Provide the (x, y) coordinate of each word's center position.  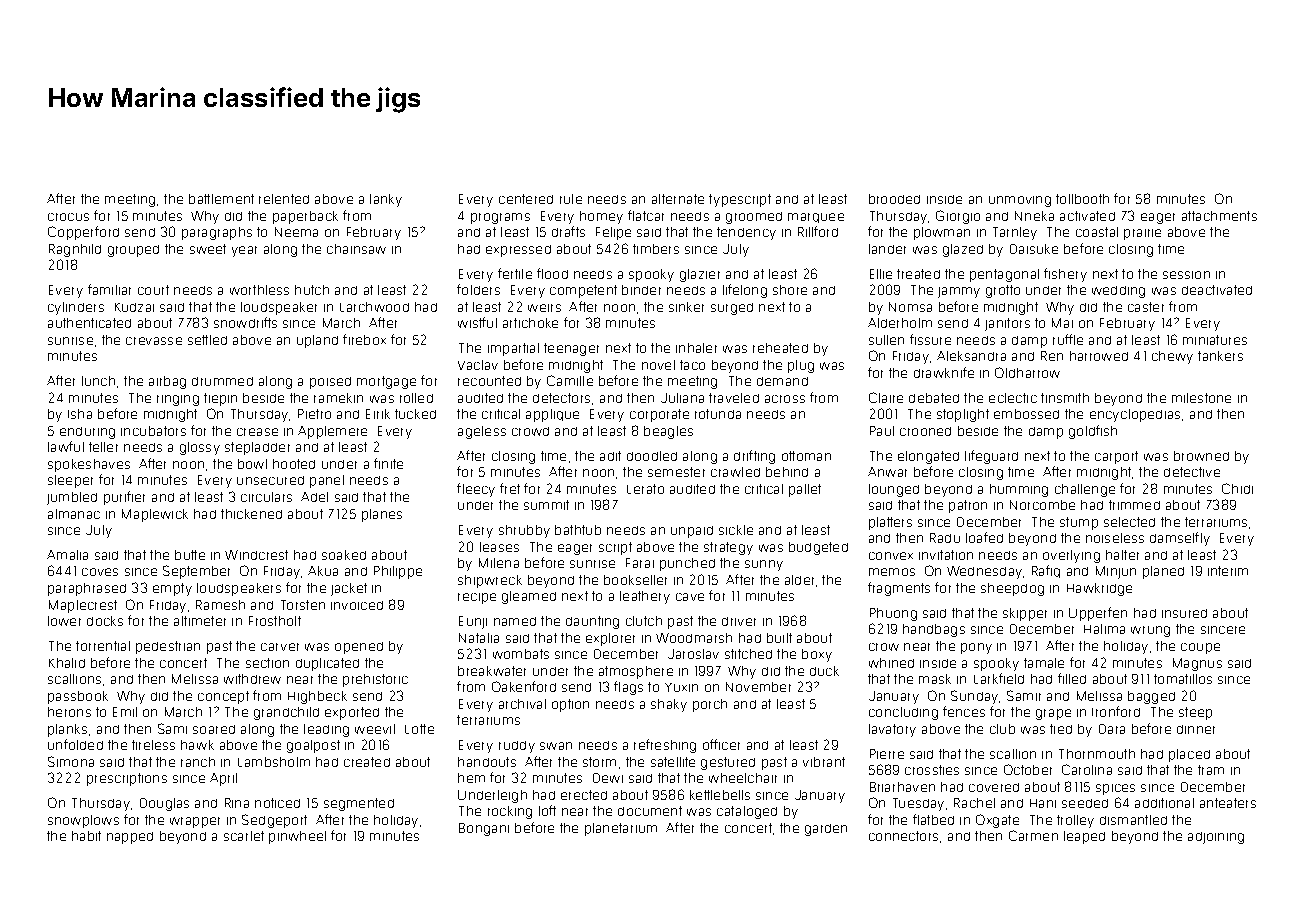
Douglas (164, 804)
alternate (678, 199)
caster (1146, 307)
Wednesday (984, 572)
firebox (364, 339)
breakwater (492, 671)
